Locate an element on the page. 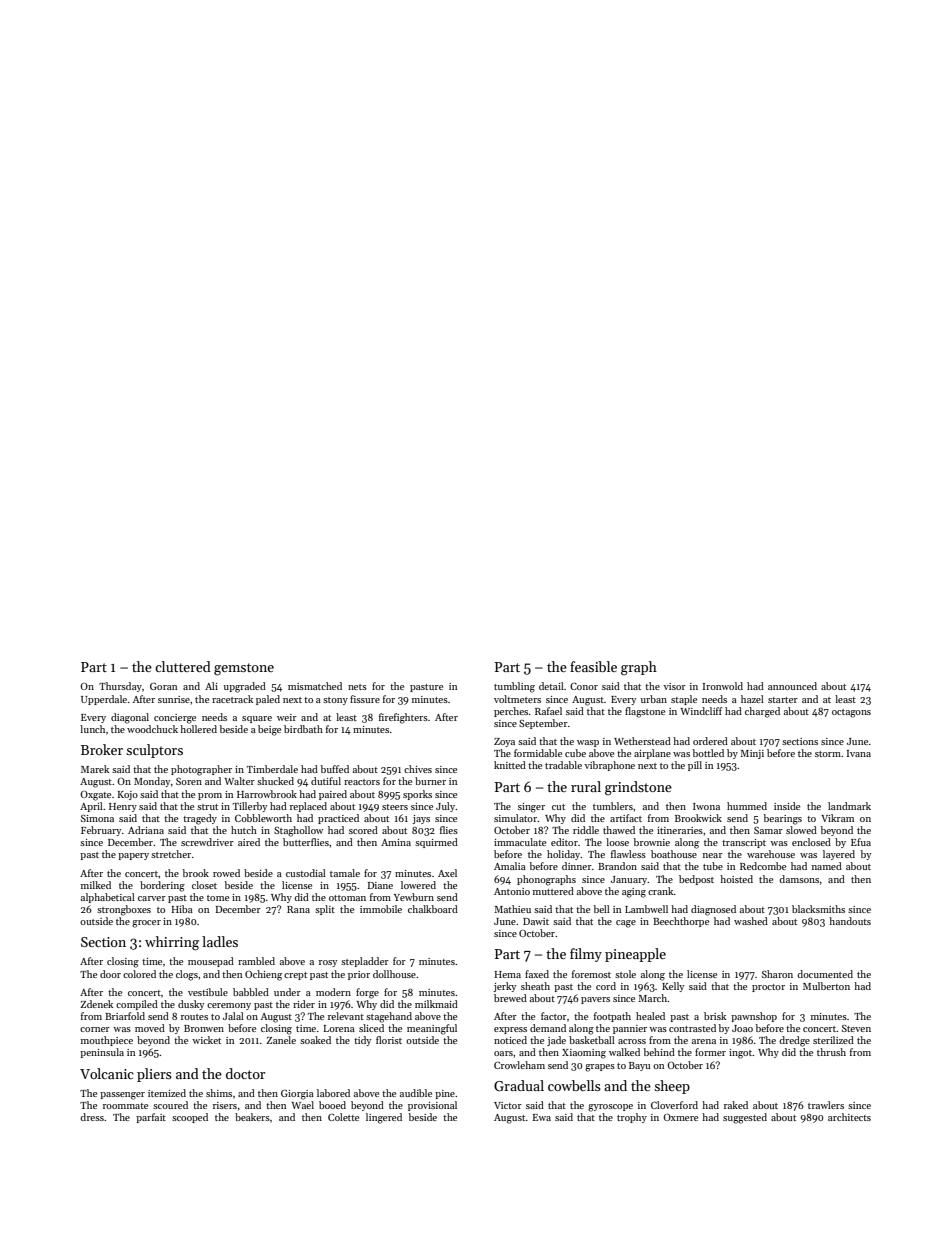 This document has width=952, height=1233. feasible is located at coordinates (593, 666).
